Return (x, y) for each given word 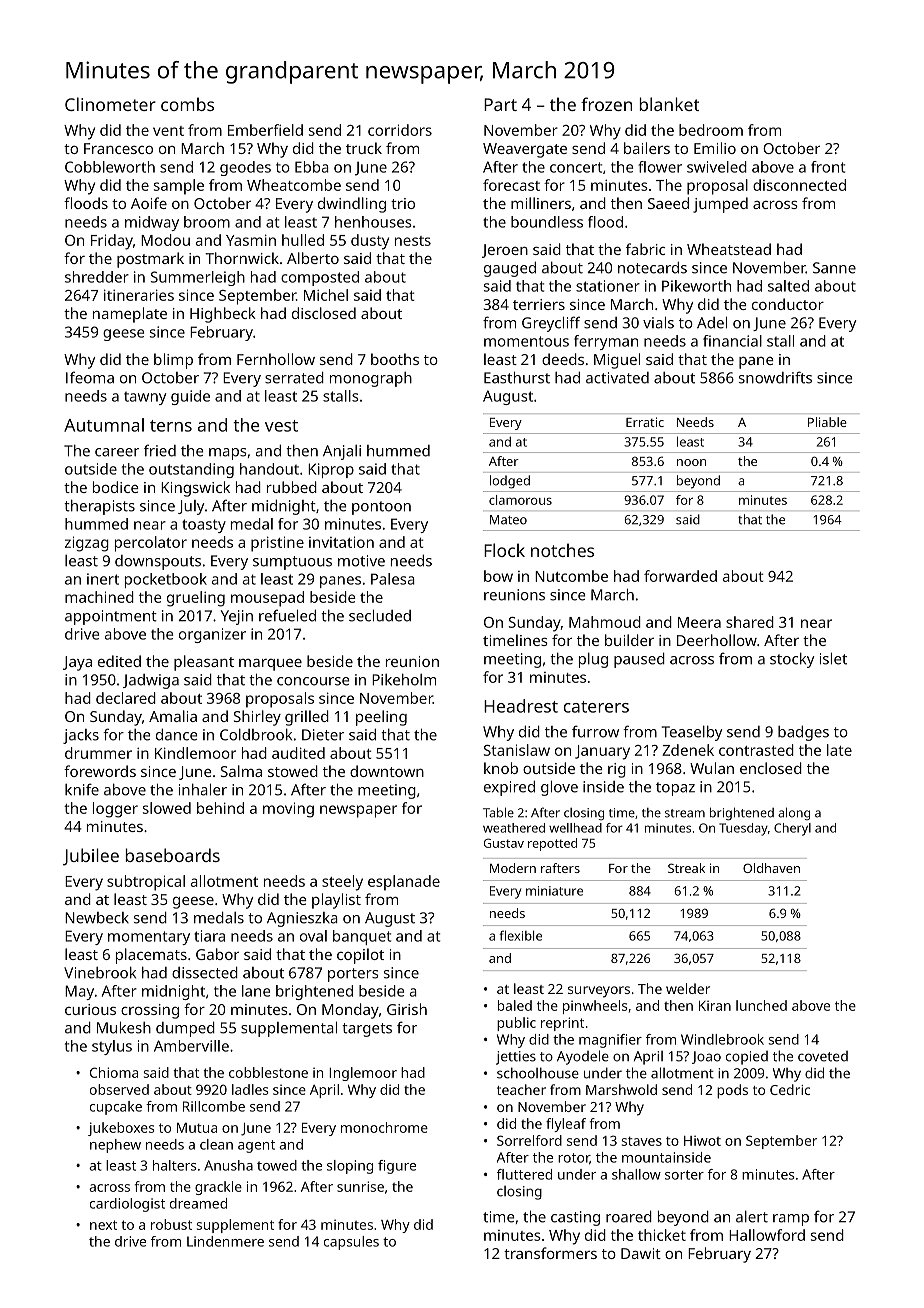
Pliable (827, 422)
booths (395, 359)
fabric (645, 249)
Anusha (228, 1165)
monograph (371, 379)
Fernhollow (276, 359)
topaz (675, 789)
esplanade (404, 883)
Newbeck (97, 918)
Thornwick (242, 258)
